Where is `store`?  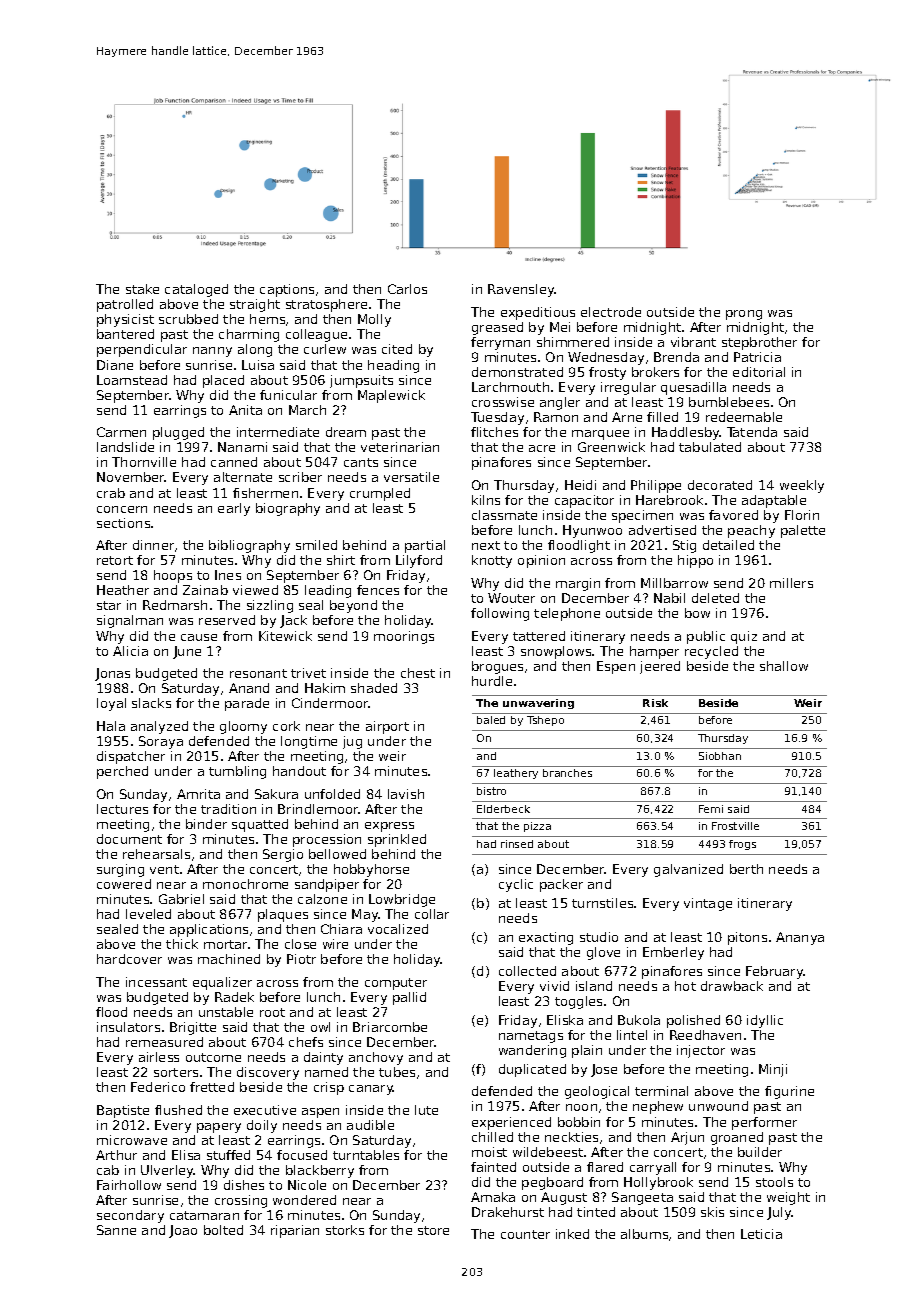 store is located at coordinates (433, 1230).
